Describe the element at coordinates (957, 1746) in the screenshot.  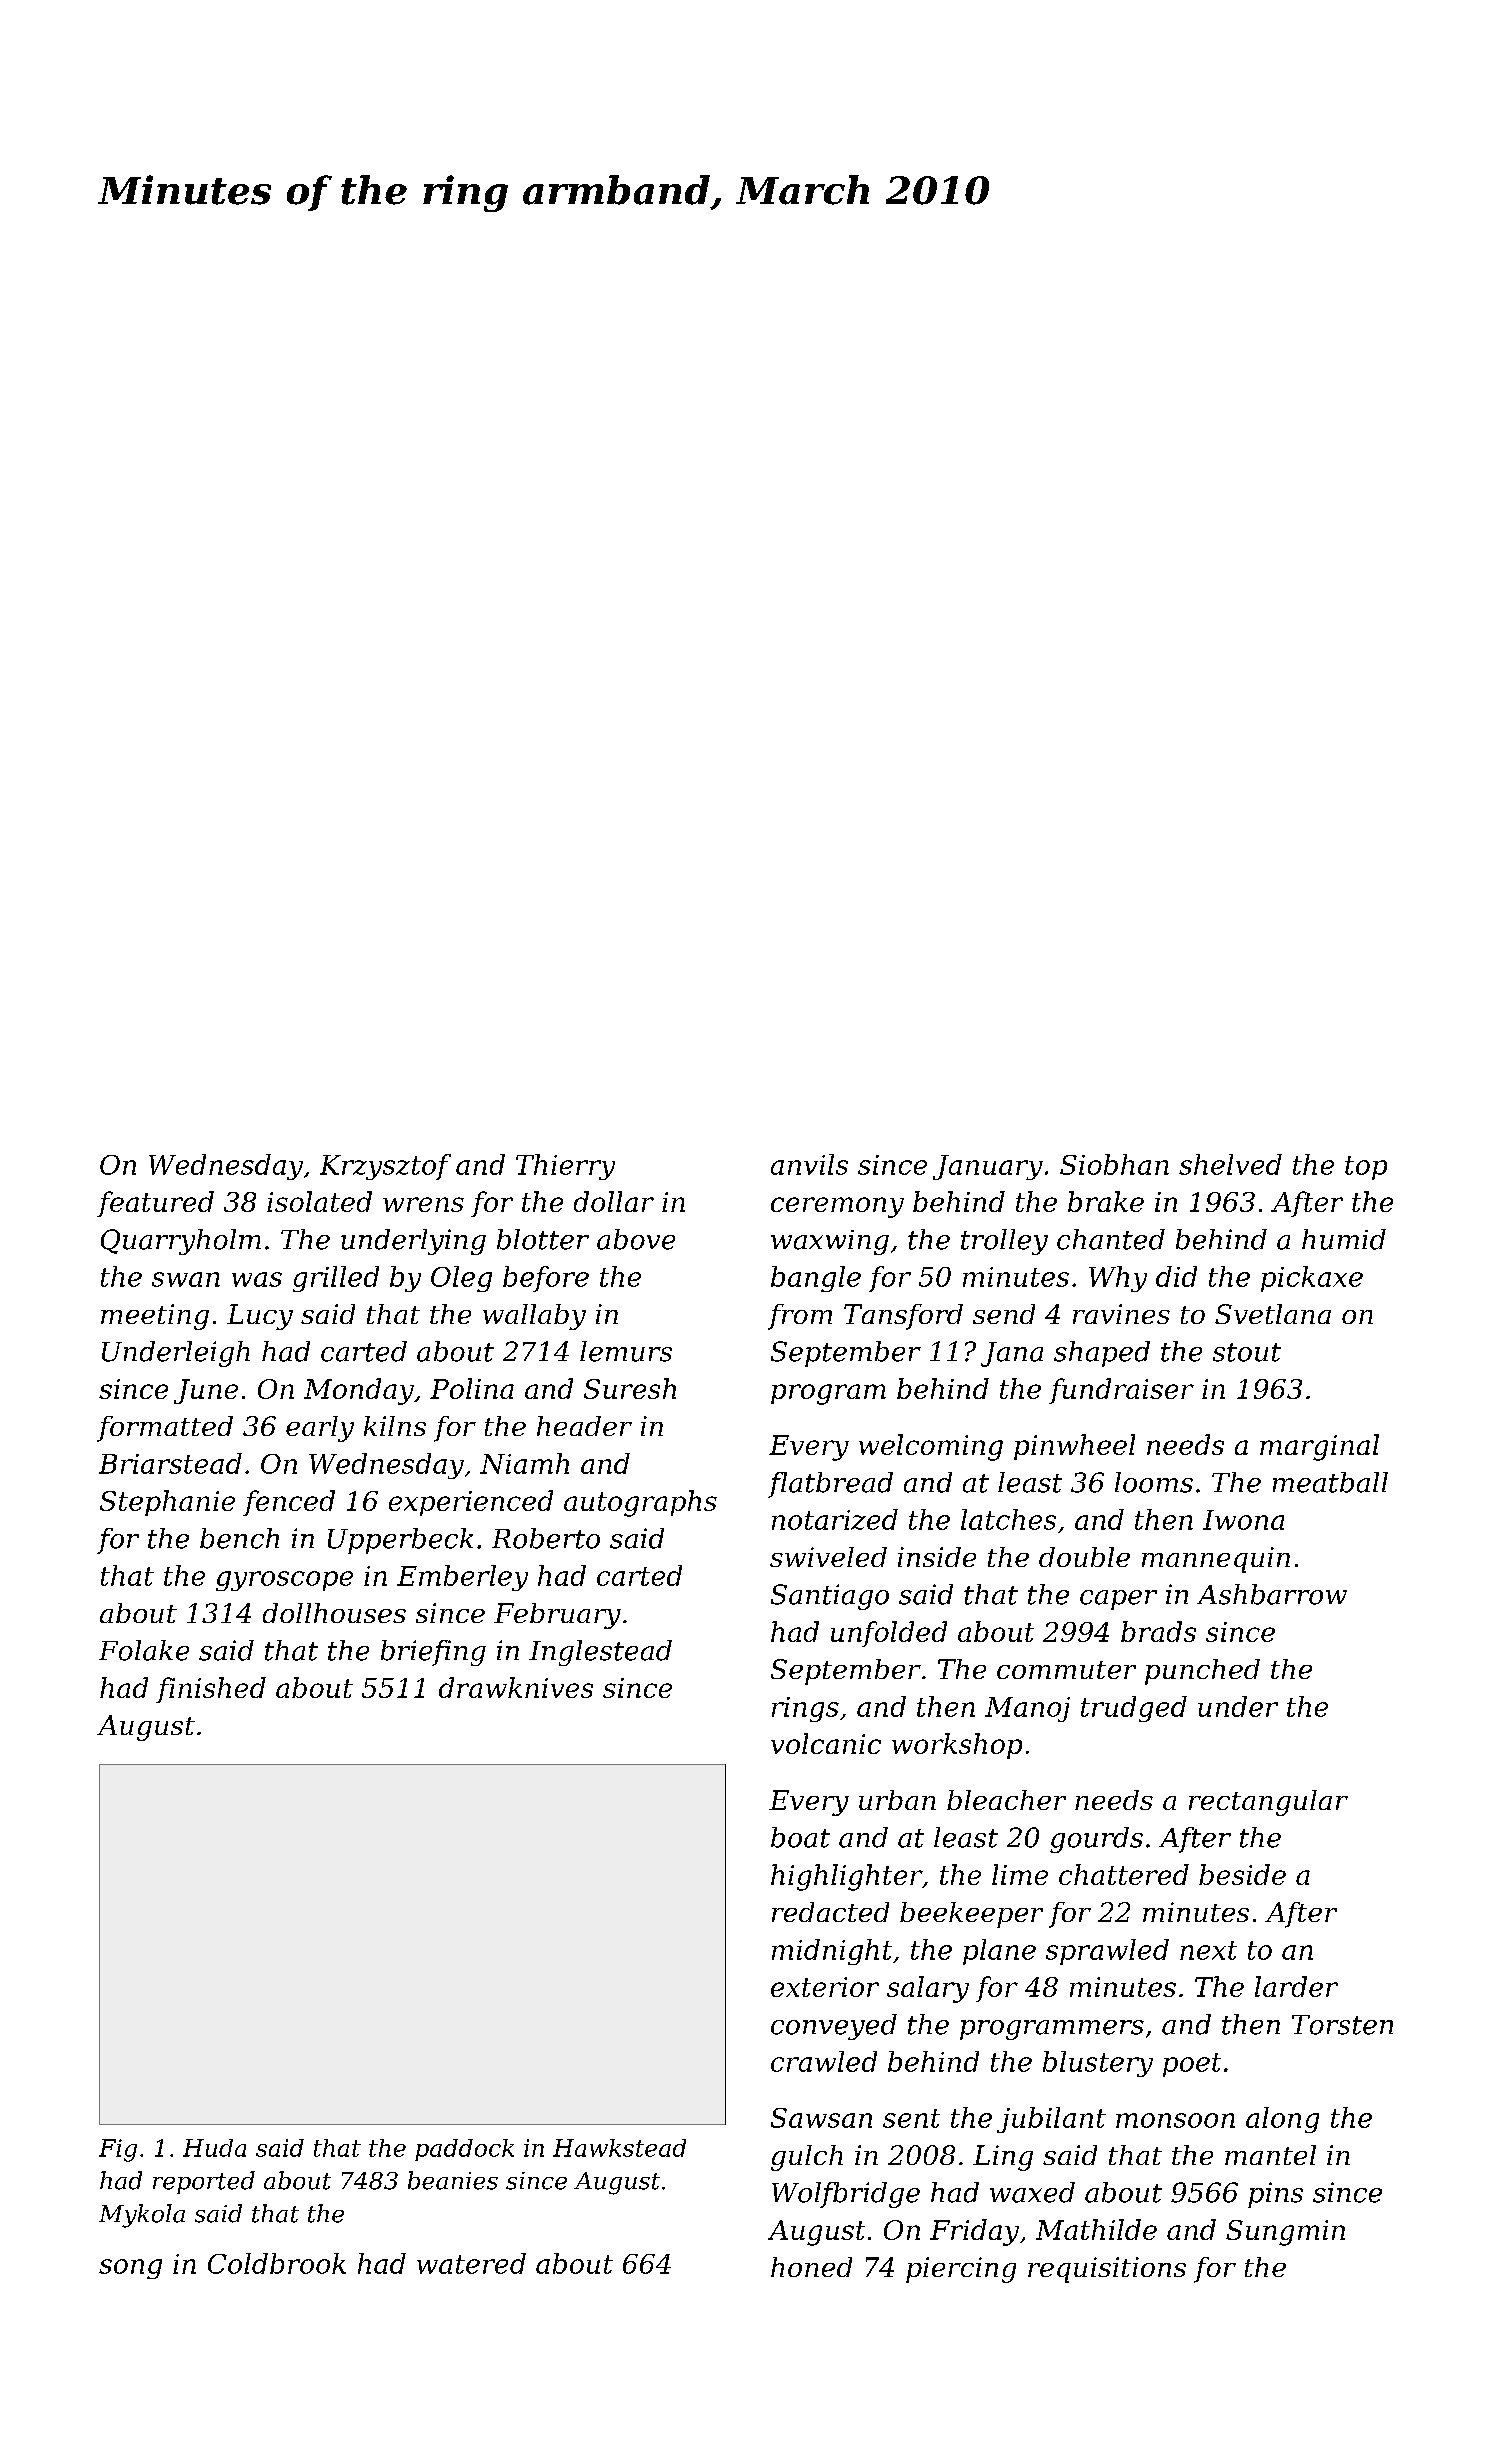
I see `workshop` at that location.
